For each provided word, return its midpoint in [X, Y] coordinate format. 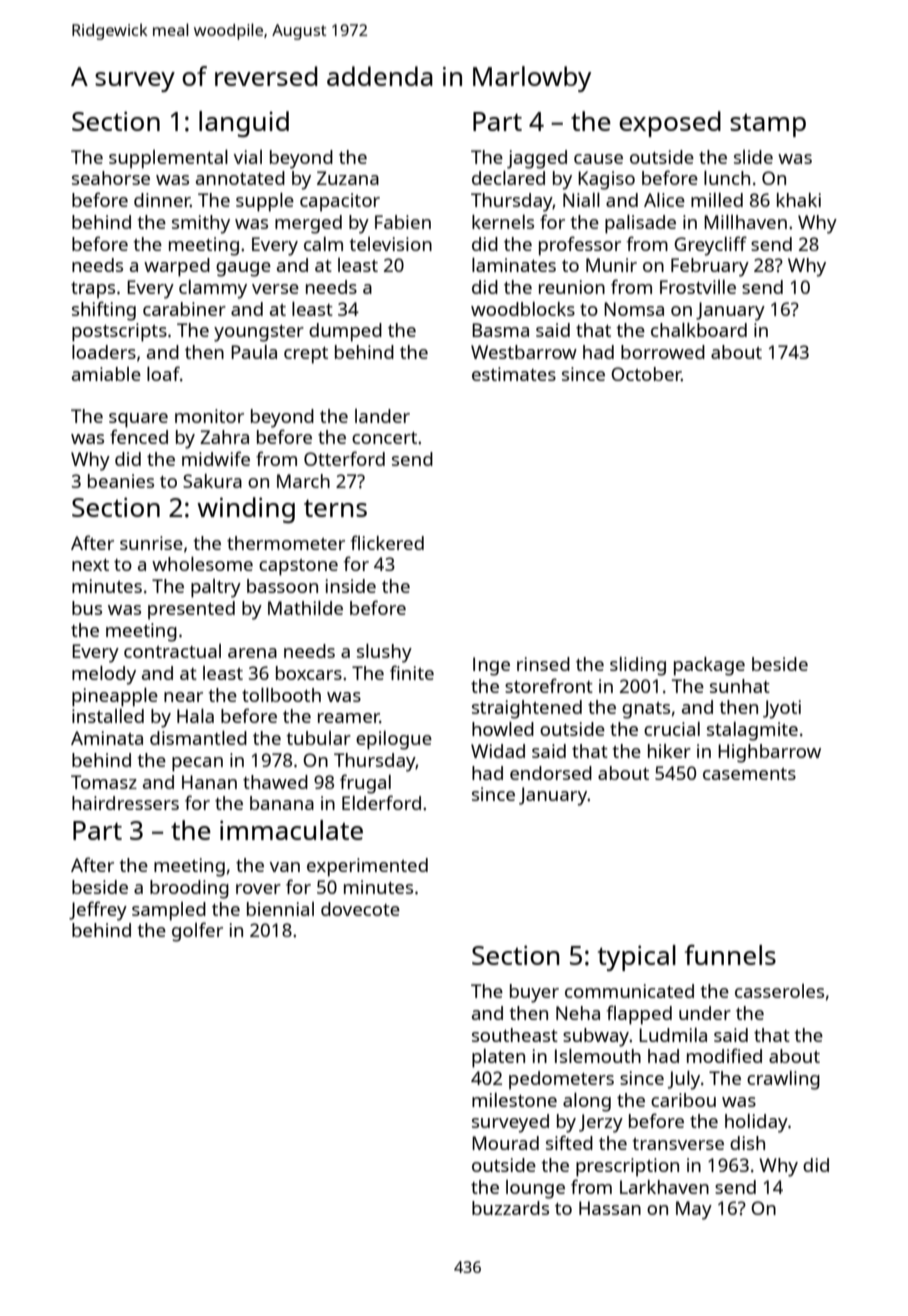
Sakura [212, 481]
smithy [201, 224]
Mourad [505, 1143]
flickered [387, 542]
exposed [670, 124]
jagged [537, 159]
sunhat [740, 686]
